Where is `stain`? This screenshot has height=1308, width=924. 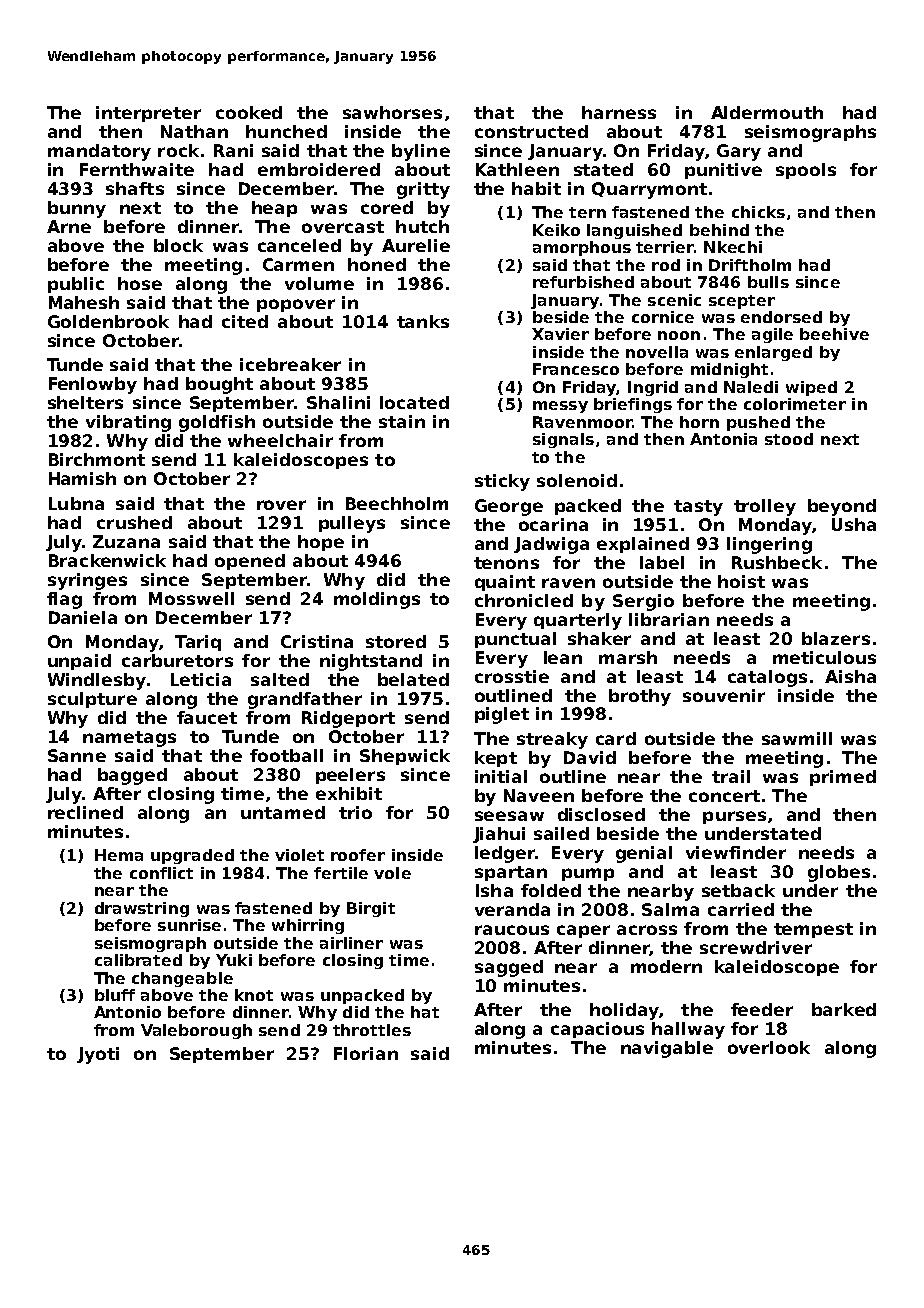 stain is located at coordinates (402, 421).
